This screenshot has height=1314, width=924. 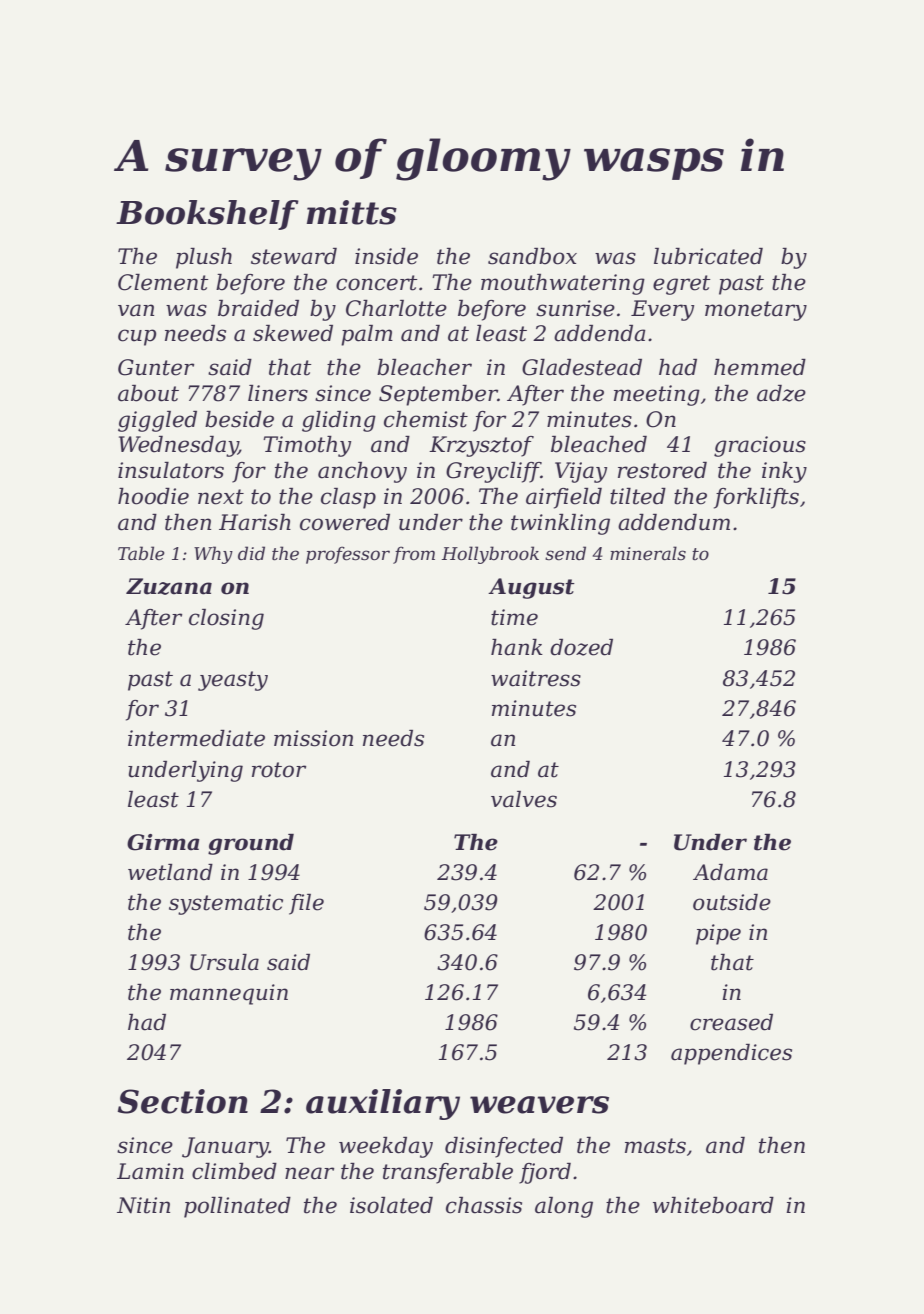 What do you see at coordinates (426, 419) in the screenshot?
I see `chemist` at bounding box center [426, 419].
